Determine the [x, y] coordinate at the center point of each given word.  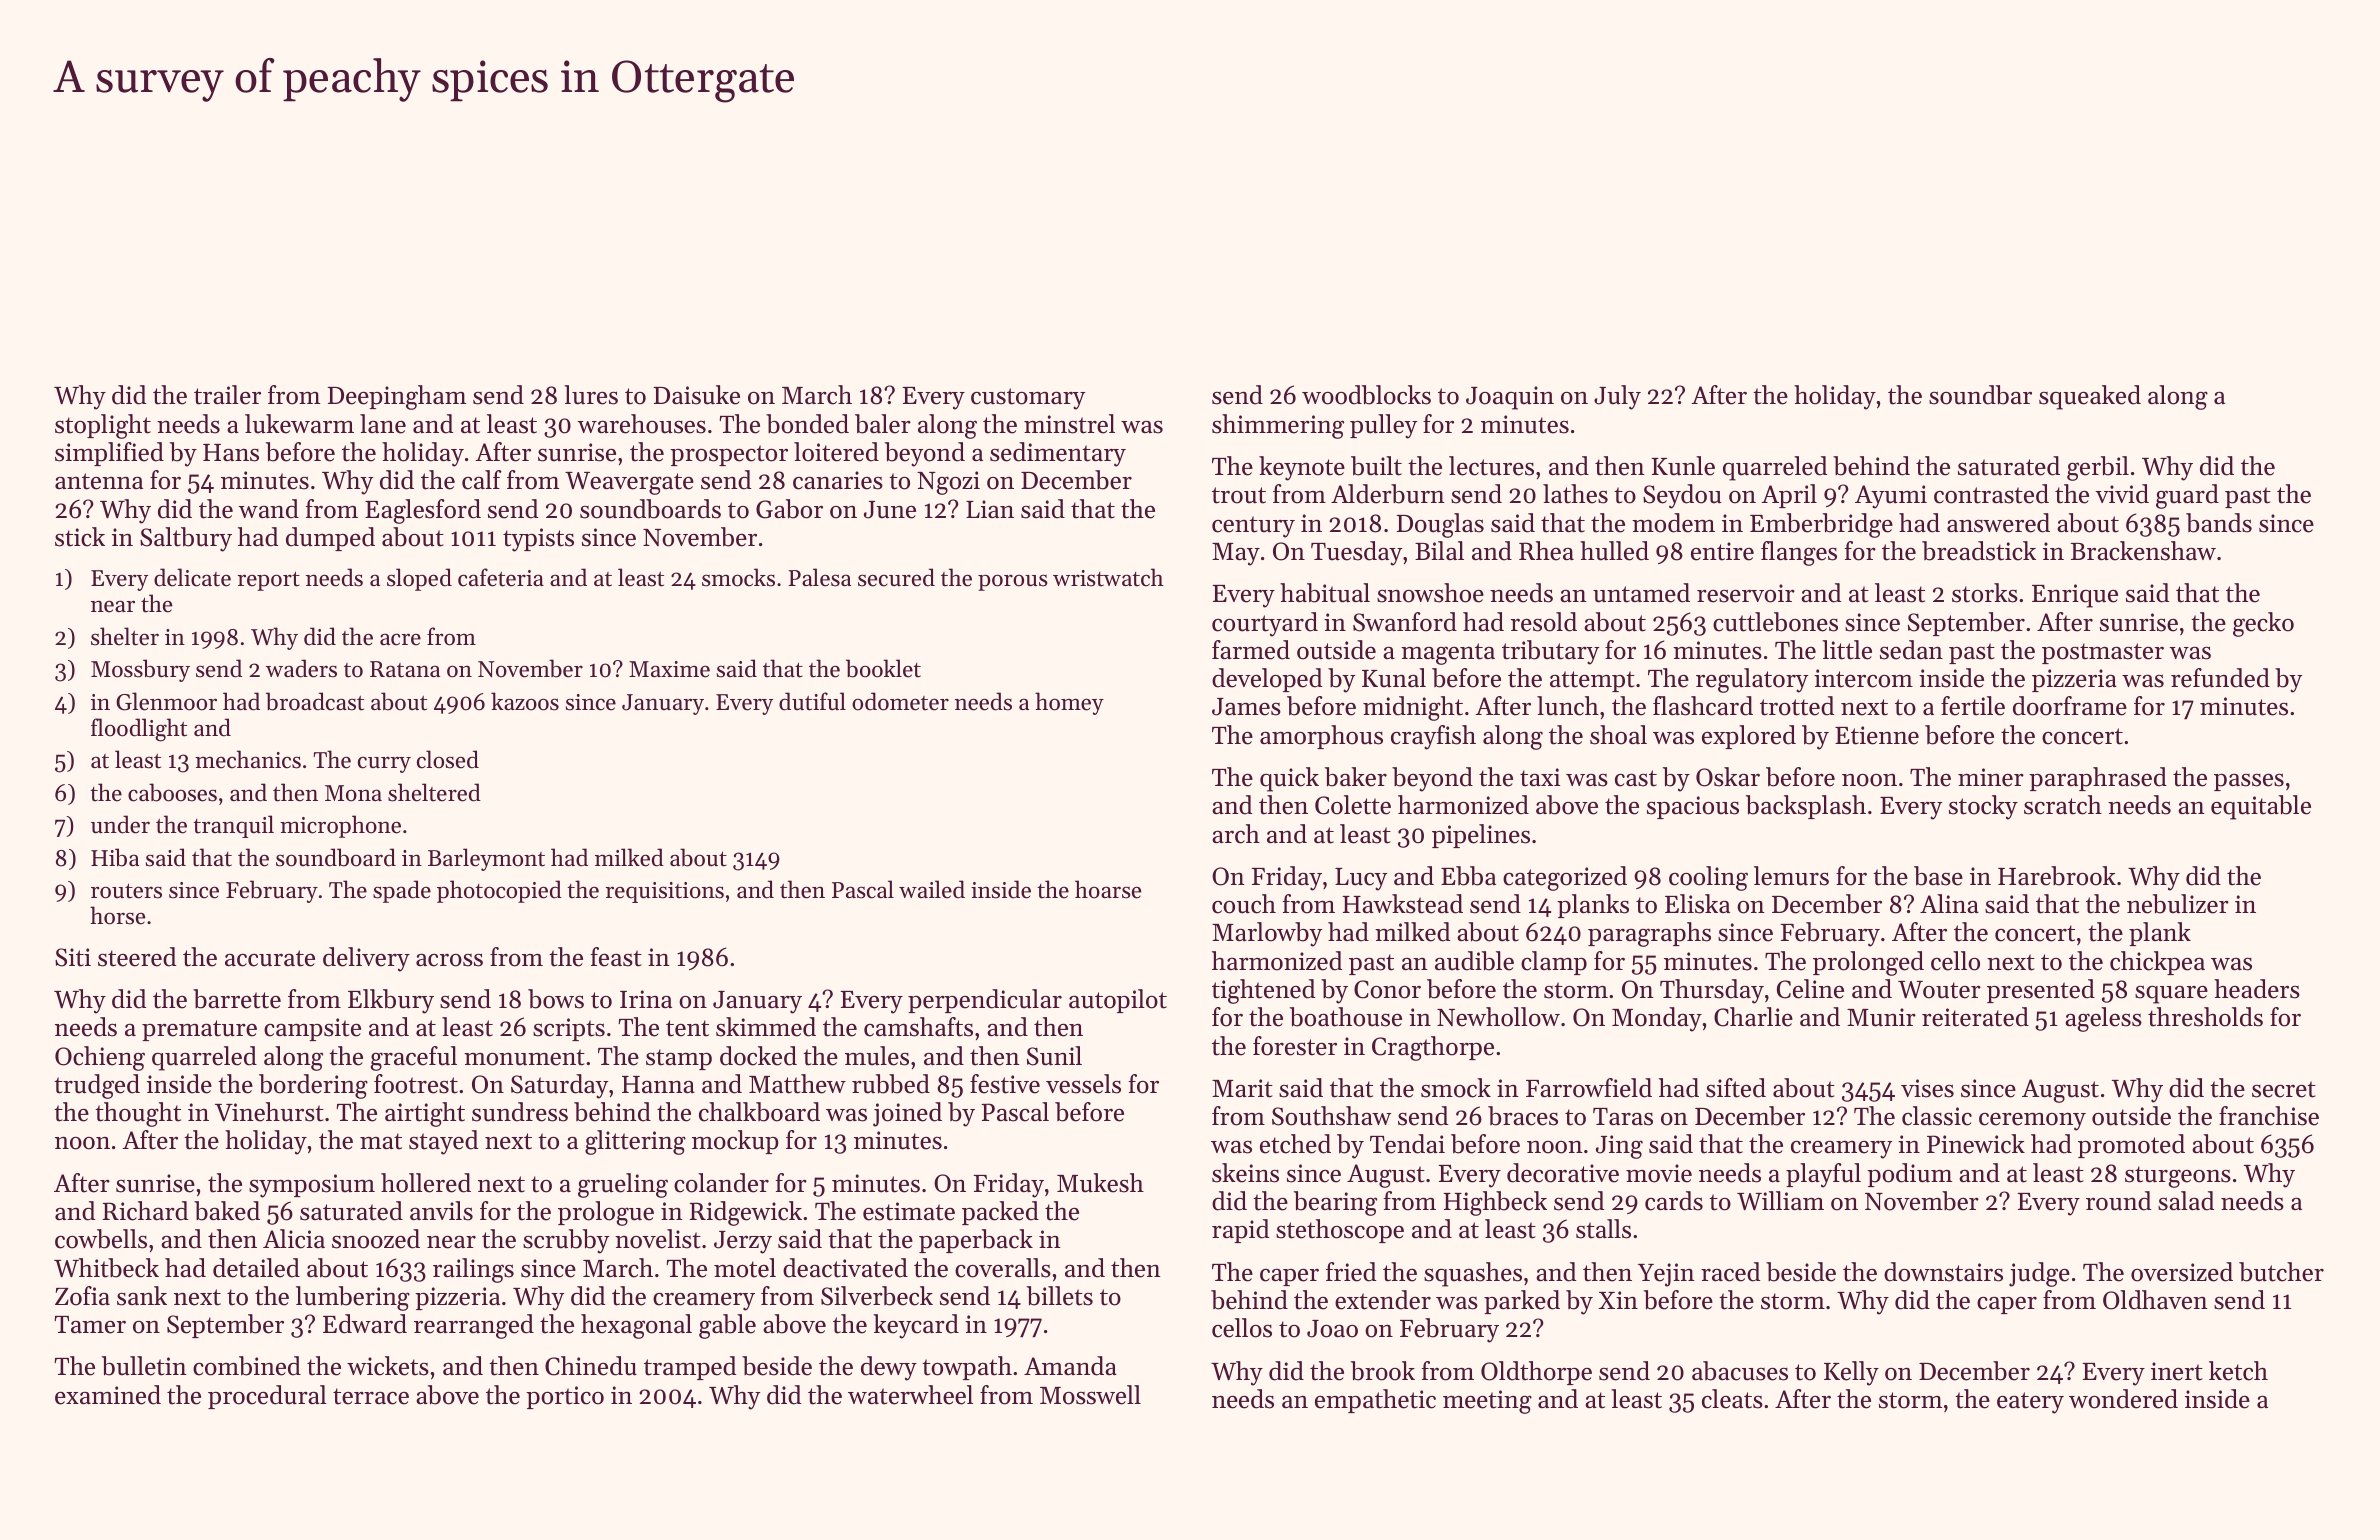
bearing [1335, 1203]
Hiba [115, 857]
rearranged [474, 1326]
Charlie [1753, 1017]
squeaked [2090, 397]
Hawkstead [1403, 904]
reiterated [1975, 1017]
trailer [227, 395]
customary [1028, 399]
